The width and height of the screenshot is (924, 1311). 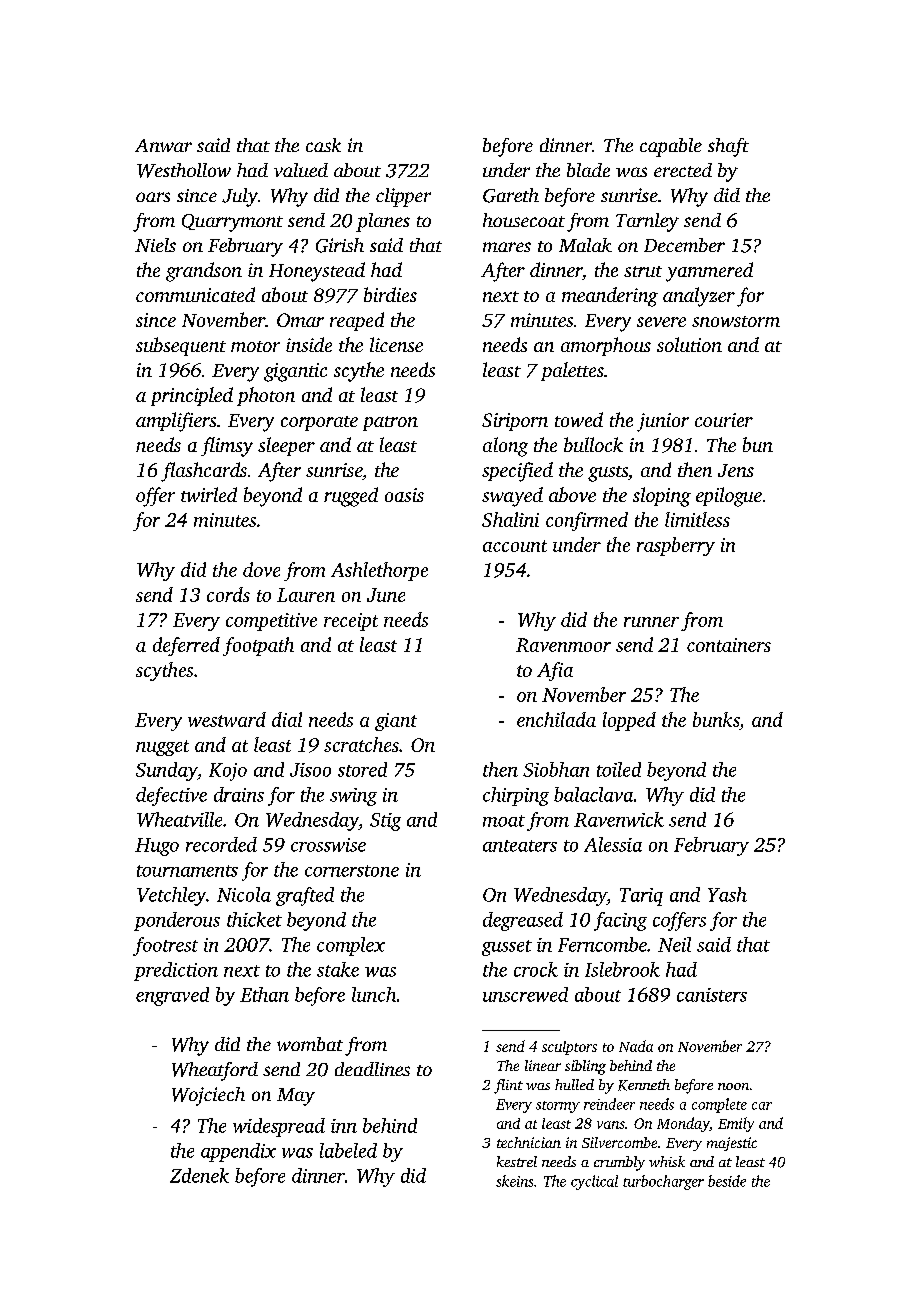 I want to click on cask, so click(x=323, y=145).
